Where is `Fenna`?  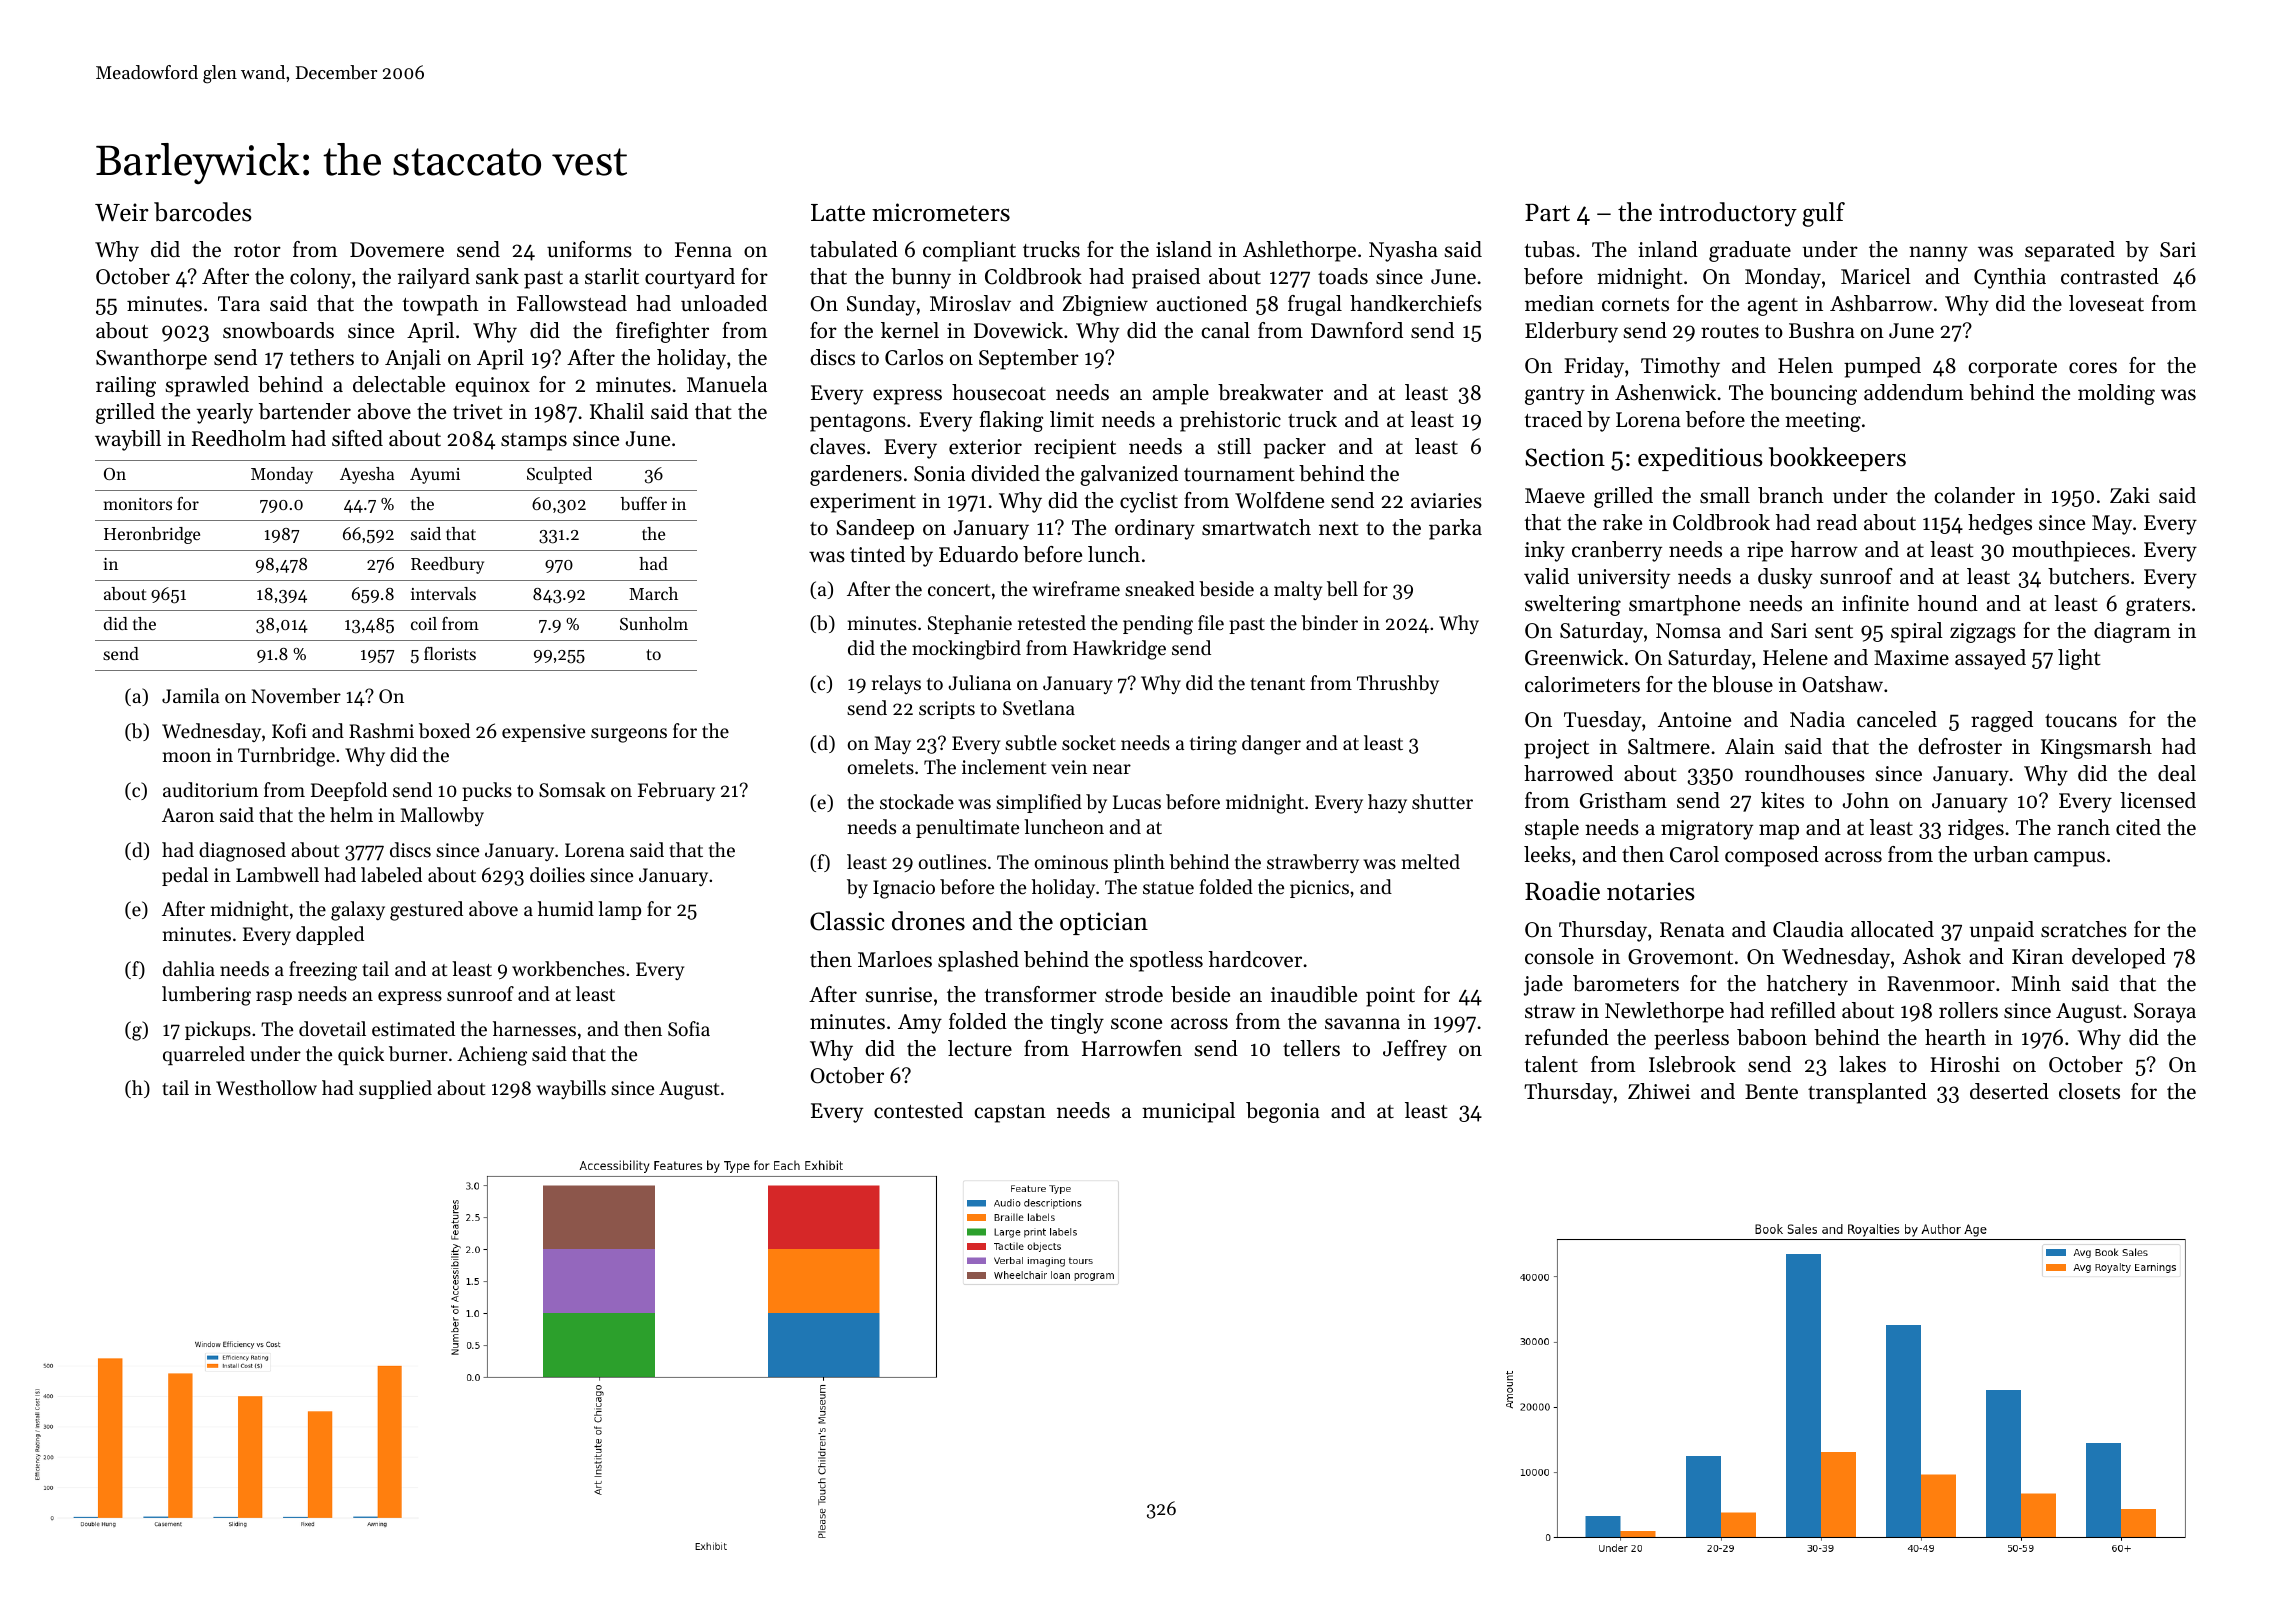 Fenna is located at coordinates (703, 250).
